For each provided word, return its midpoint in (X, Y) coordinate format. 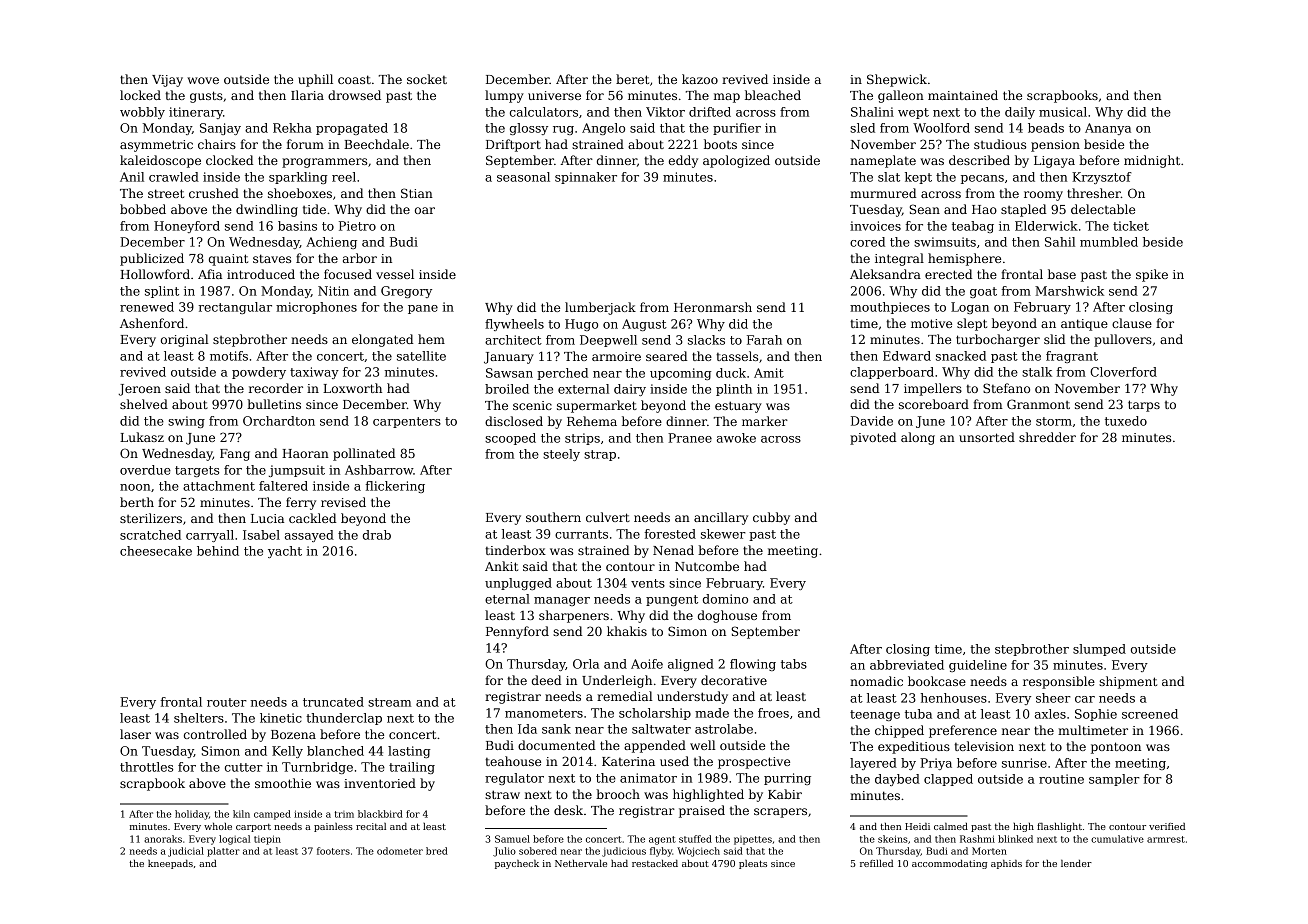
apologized (736, 161)
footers (333, 851)
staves (272, 258)
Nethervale (581, 863)
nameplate (883, 161)
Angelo (603, 129)
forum (305, 144)
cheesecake (156, 551)
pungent (672, 600)
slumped (1099, 650)
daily (1020, 113)
